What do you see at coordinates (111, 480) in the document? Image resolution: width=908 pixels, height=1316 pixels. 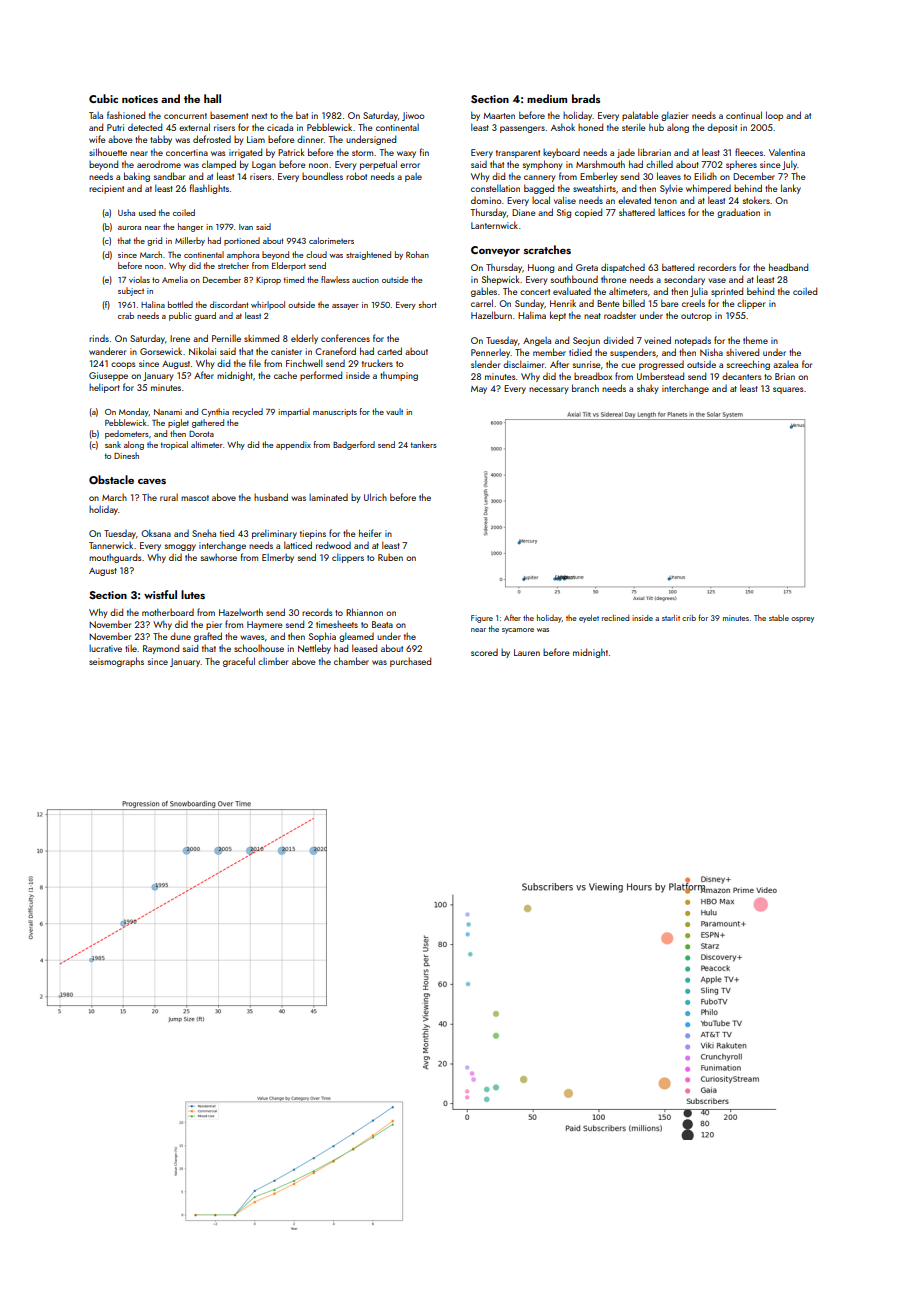 I see `Obstacle` at bounding box center [111, 480].
